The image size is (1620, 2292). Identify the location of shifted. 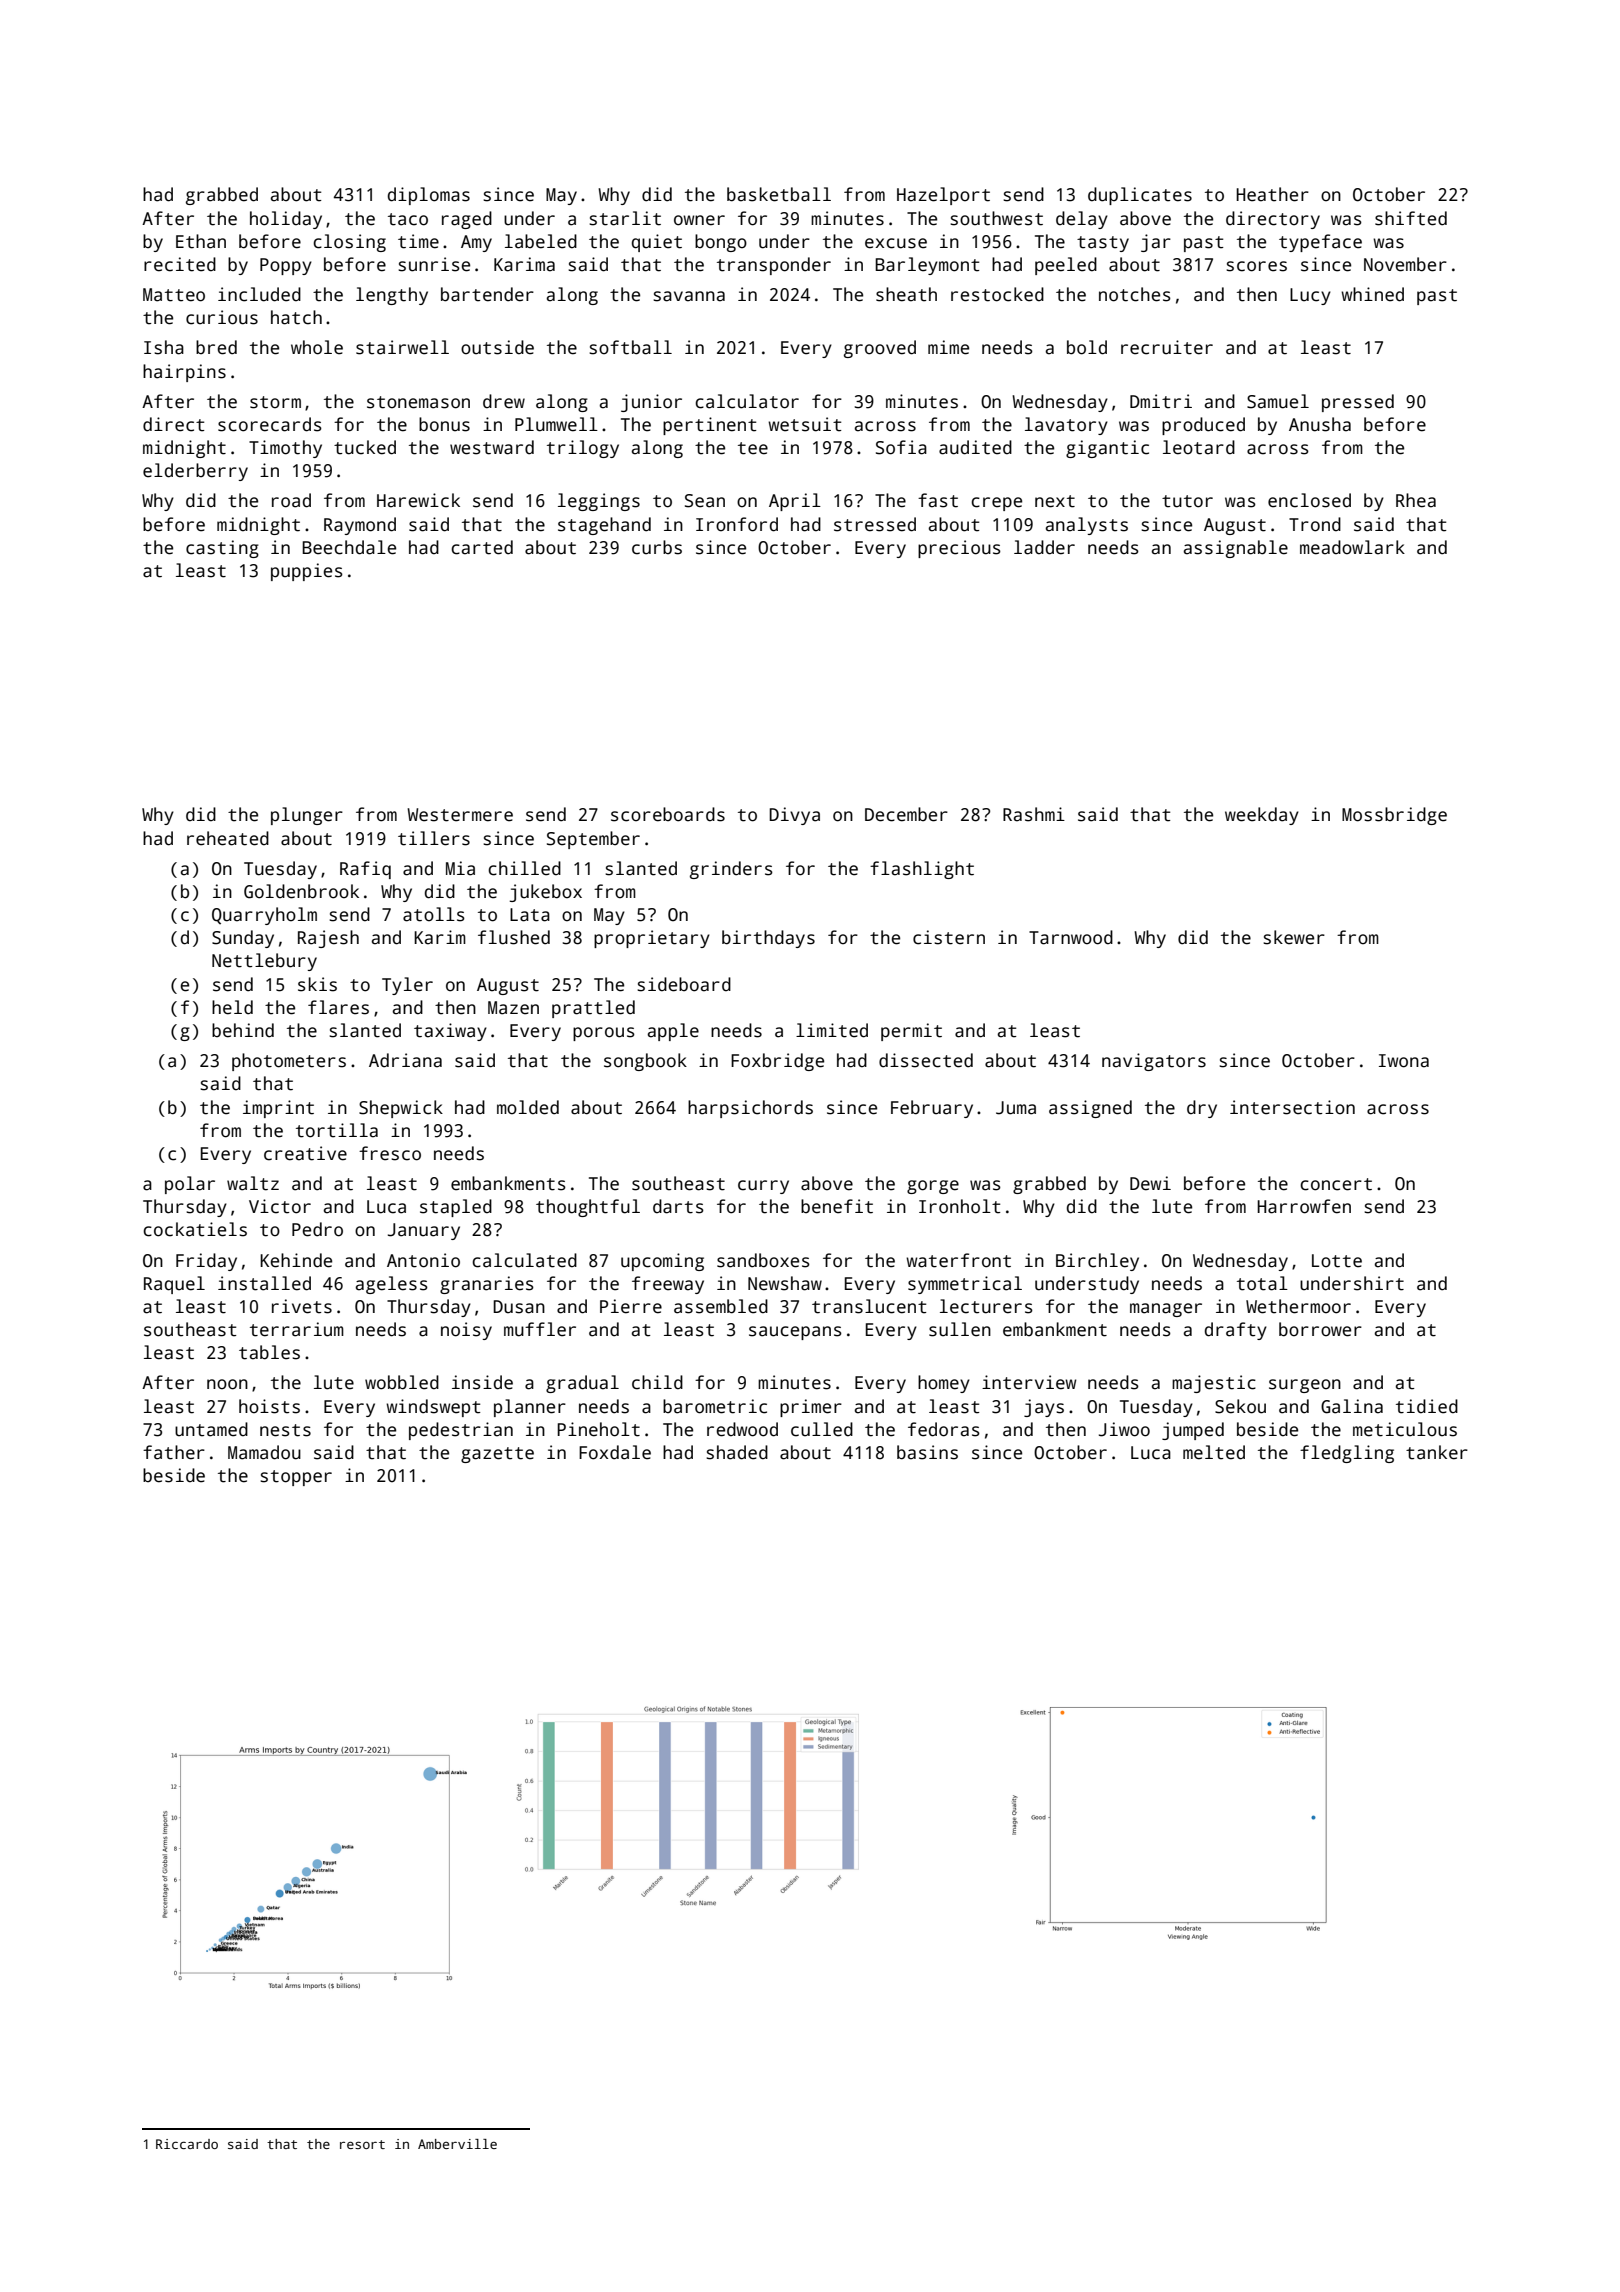
(1411, 218).
